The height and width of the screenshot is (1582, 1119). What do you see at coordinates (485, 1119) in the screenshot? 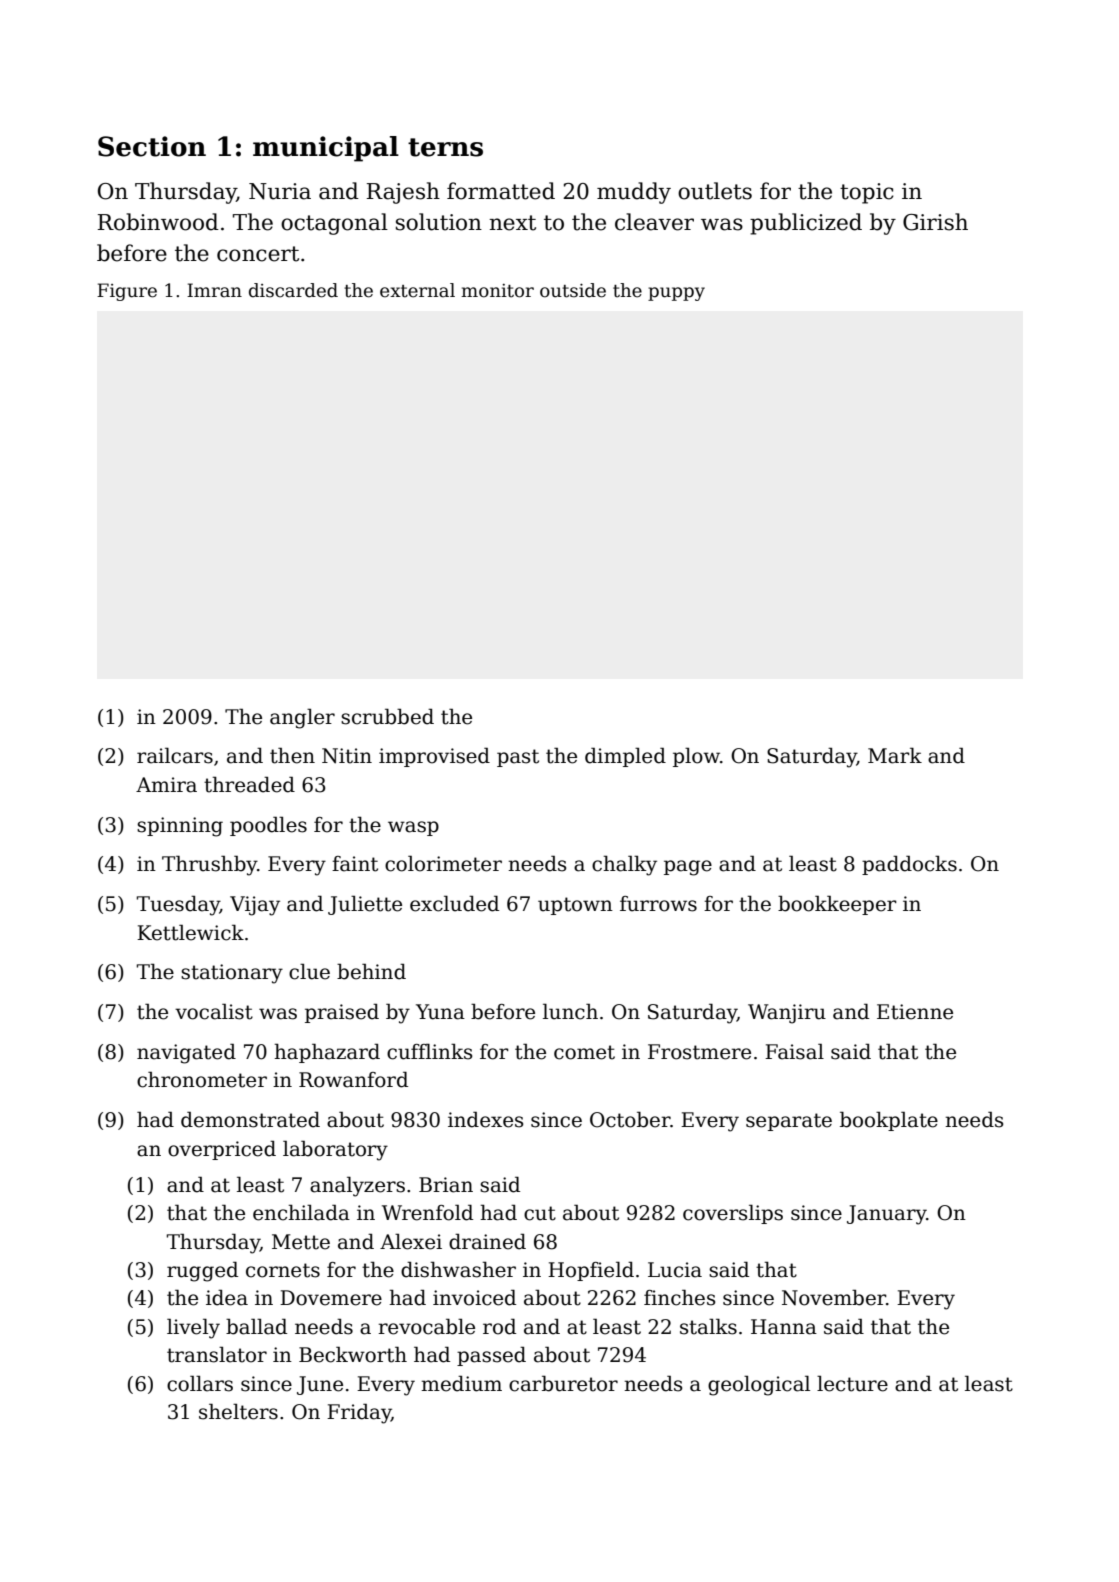
I see `indexes` at bounding box center [485, 1119].
